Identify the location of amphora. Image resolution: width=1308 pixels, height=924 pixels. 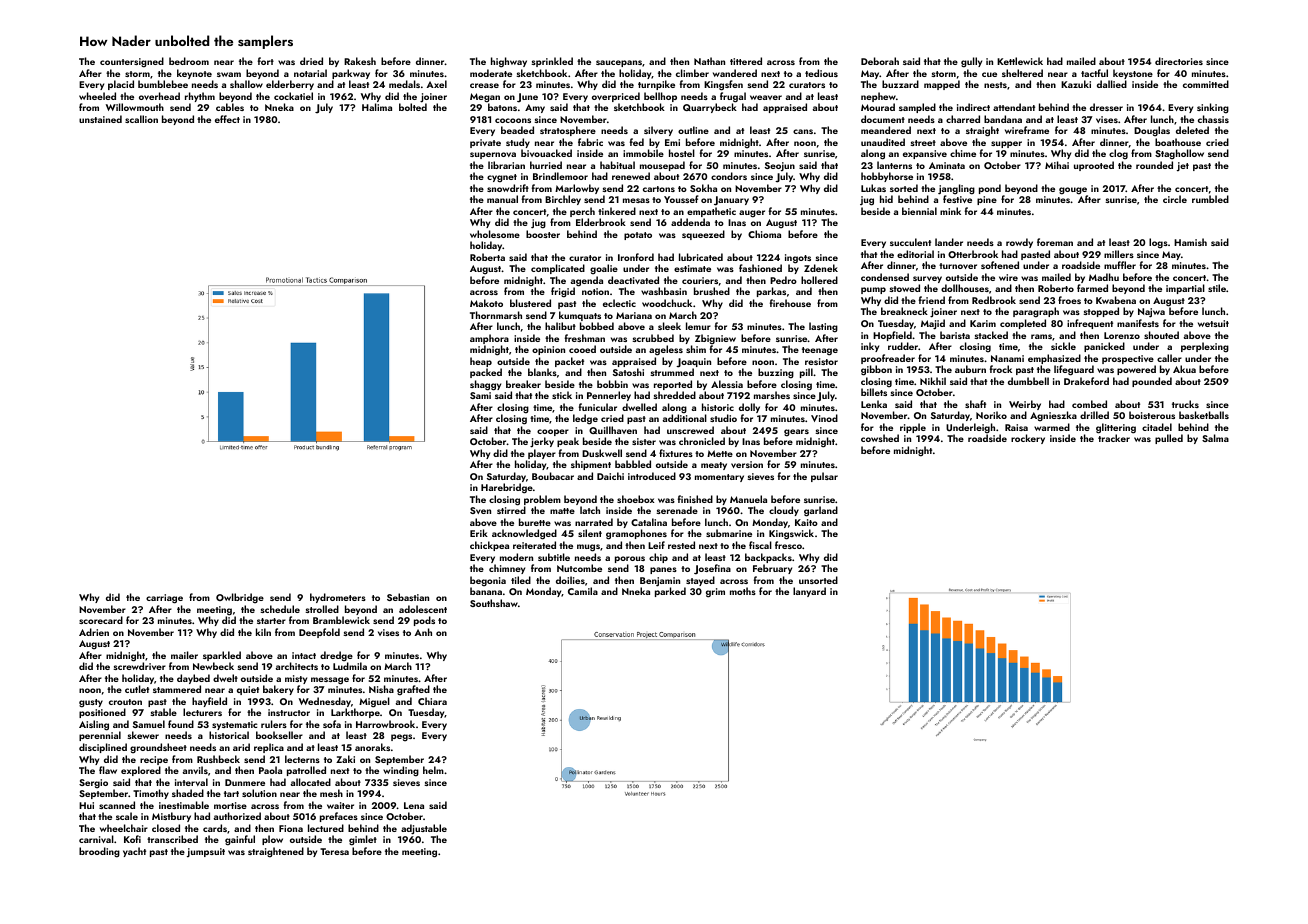
(489, 339).
